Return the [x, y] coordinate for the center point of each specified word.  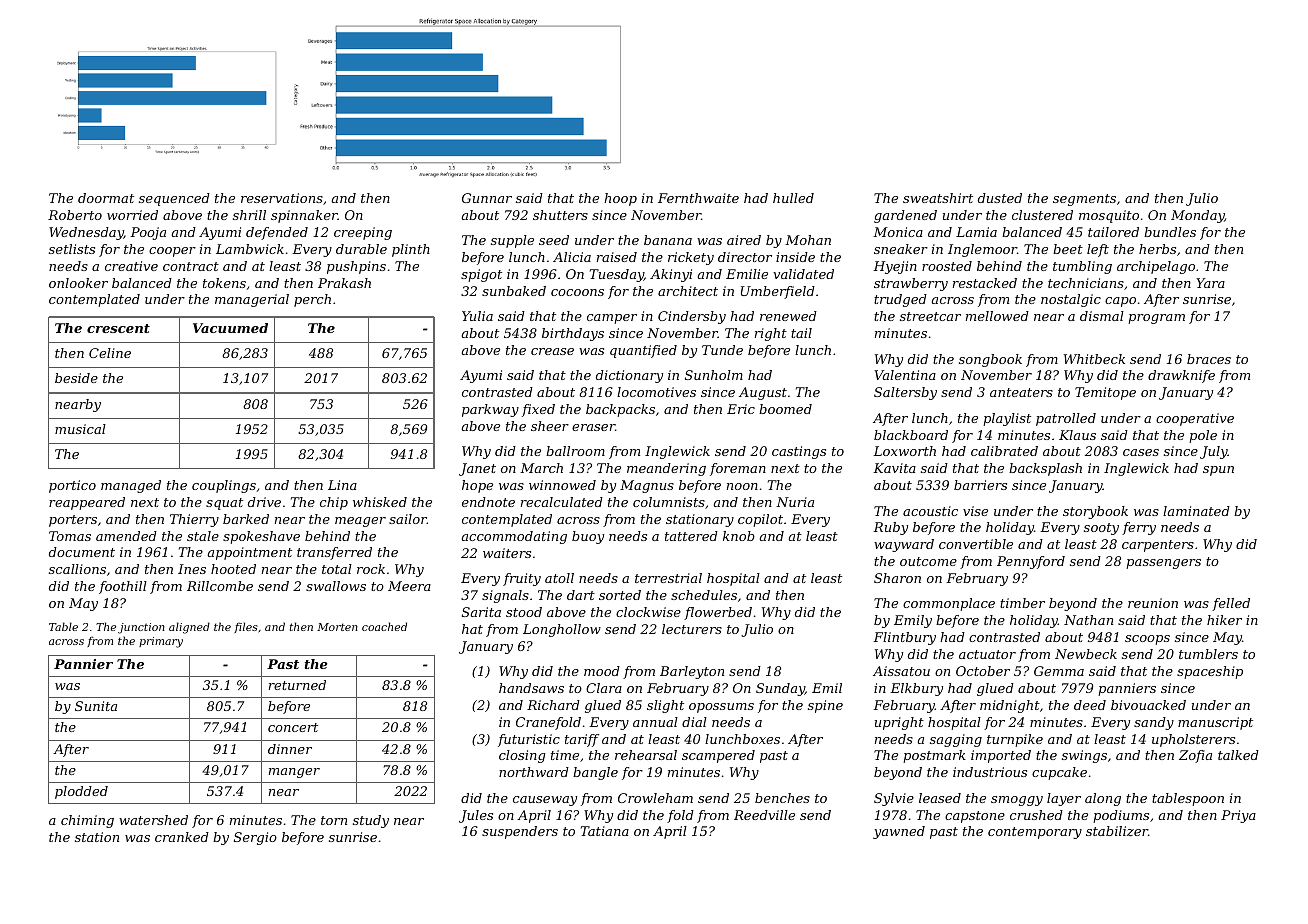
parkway [490, 410]
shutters [560, 215]
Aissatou [901, 671]
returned [297, 685]
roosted [947, 266]
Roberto [75, 215]
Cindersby [692, 317]
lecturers [692, 629]
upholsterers [1193, 740]
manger [294, 773]
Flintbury [904, 638]
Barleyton [692, 672]
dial [694, 722]
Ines [192, 569]
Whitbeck [1094, 359]
